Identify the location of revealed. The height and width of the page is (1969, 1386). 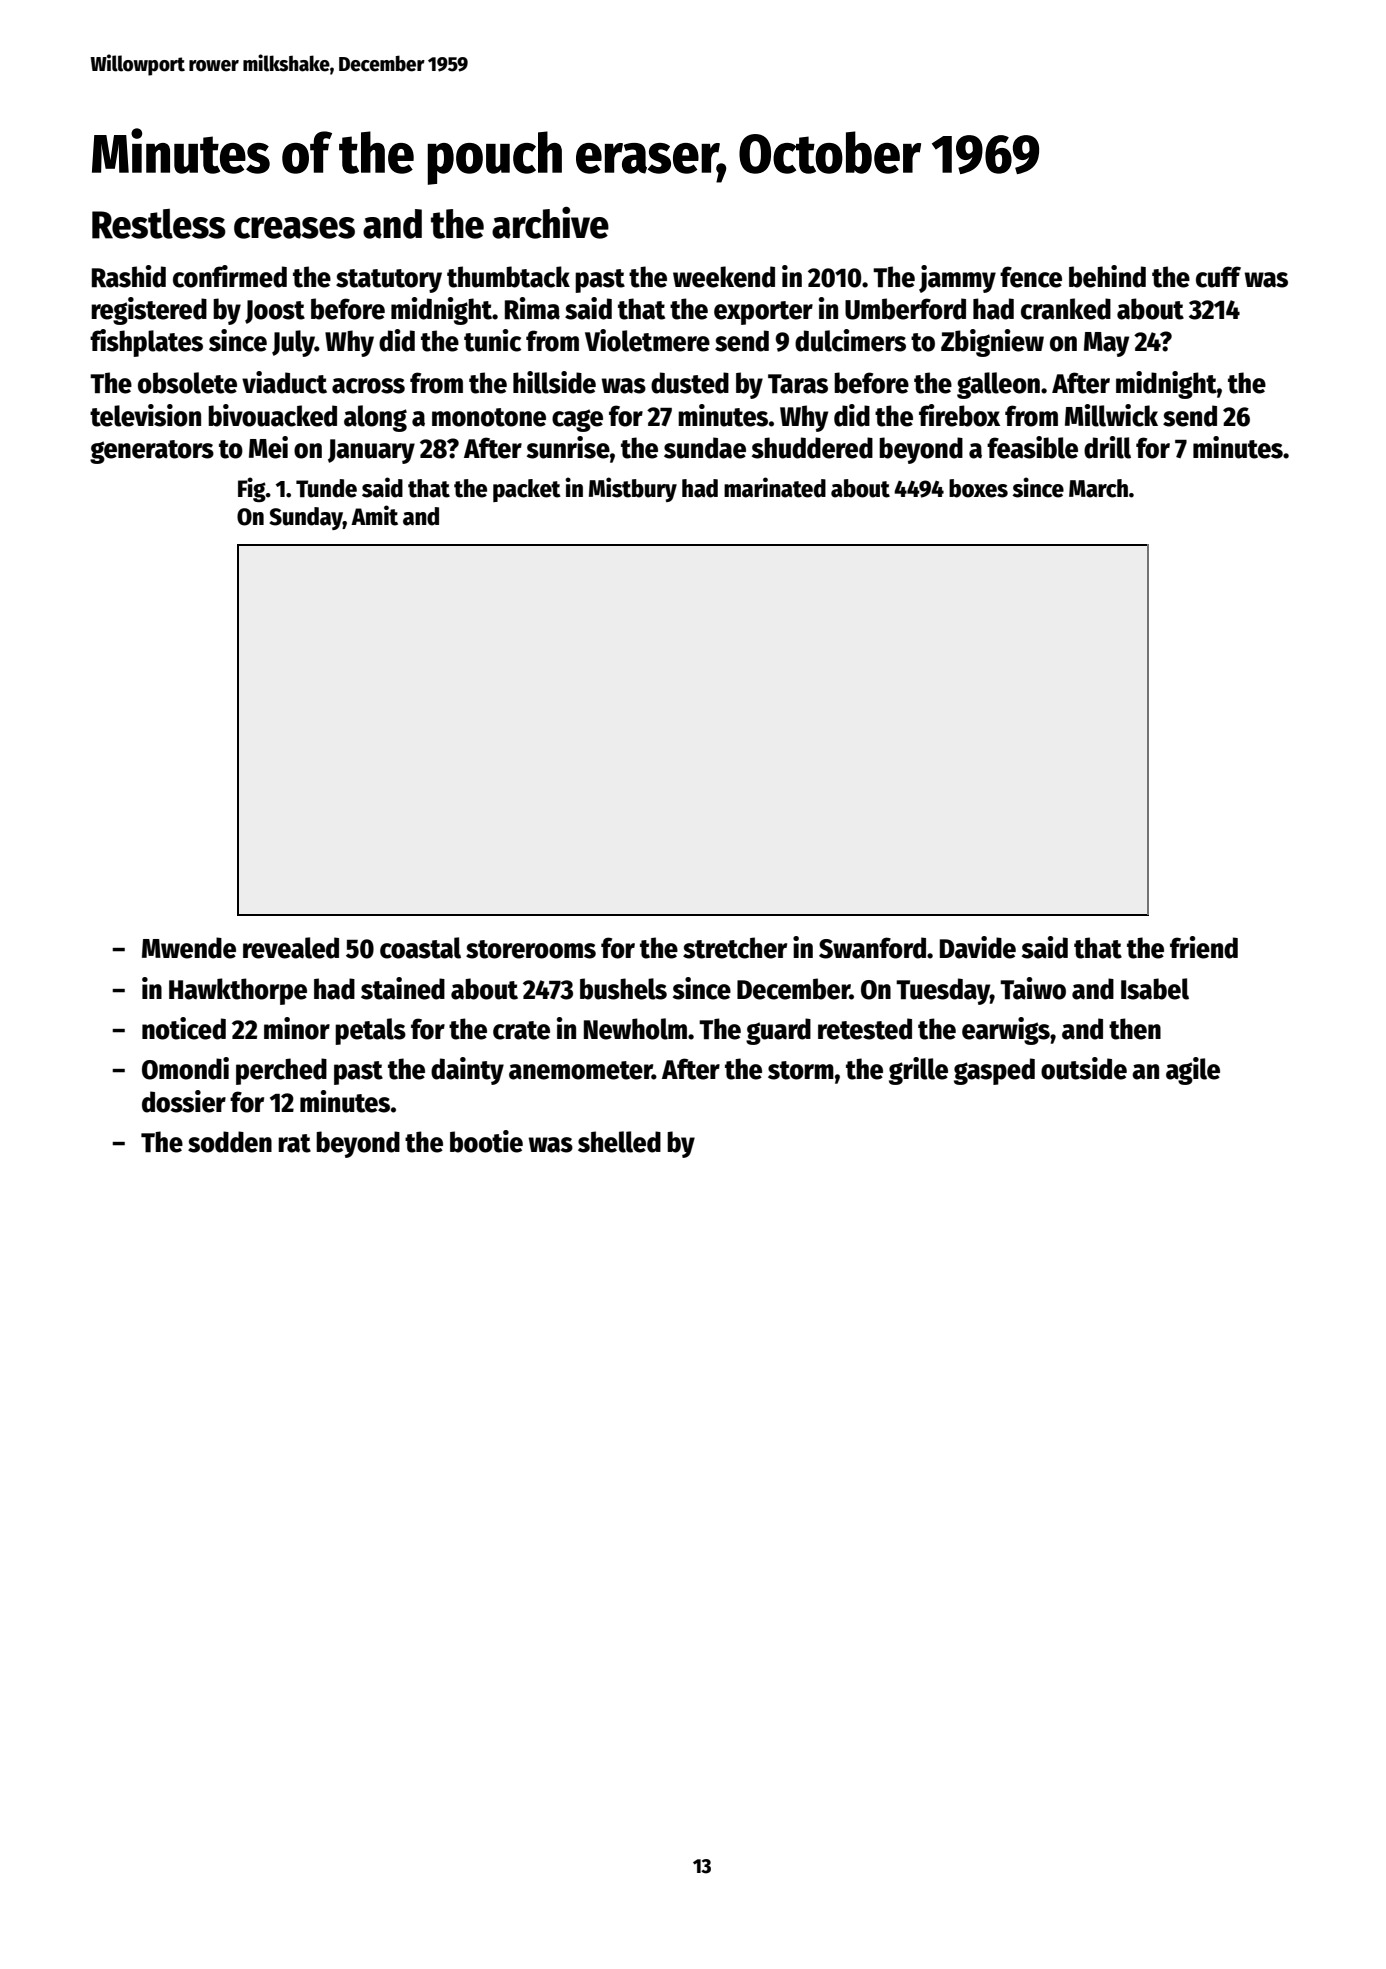
(291, 948).
